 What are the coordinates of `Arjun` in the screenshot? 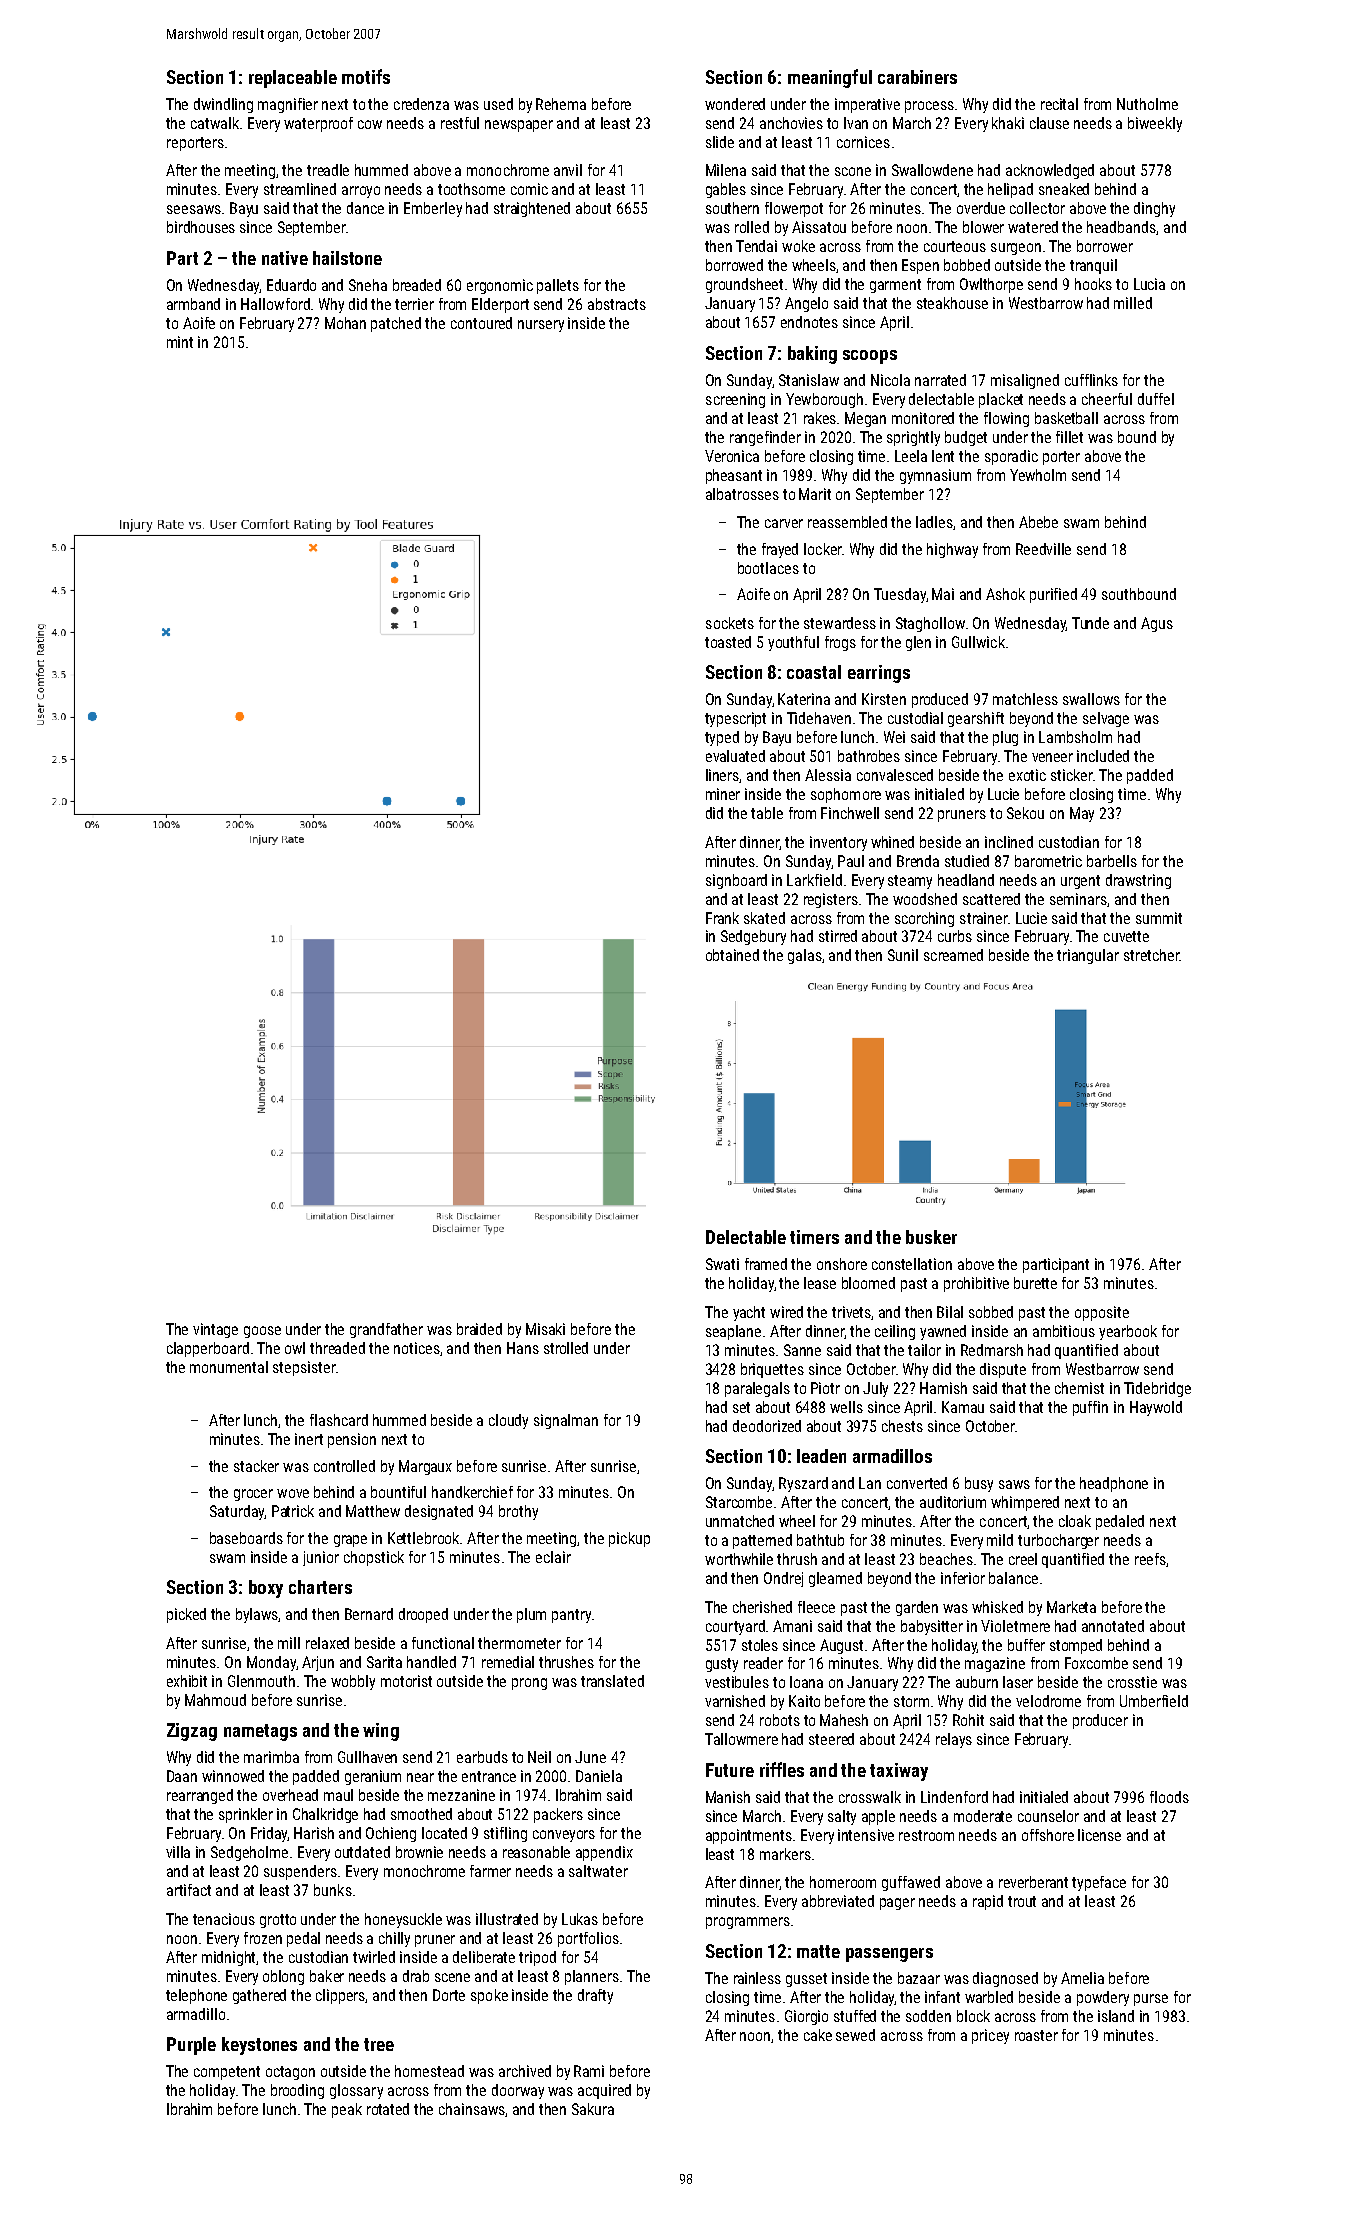 It's located at (318, 1663).
